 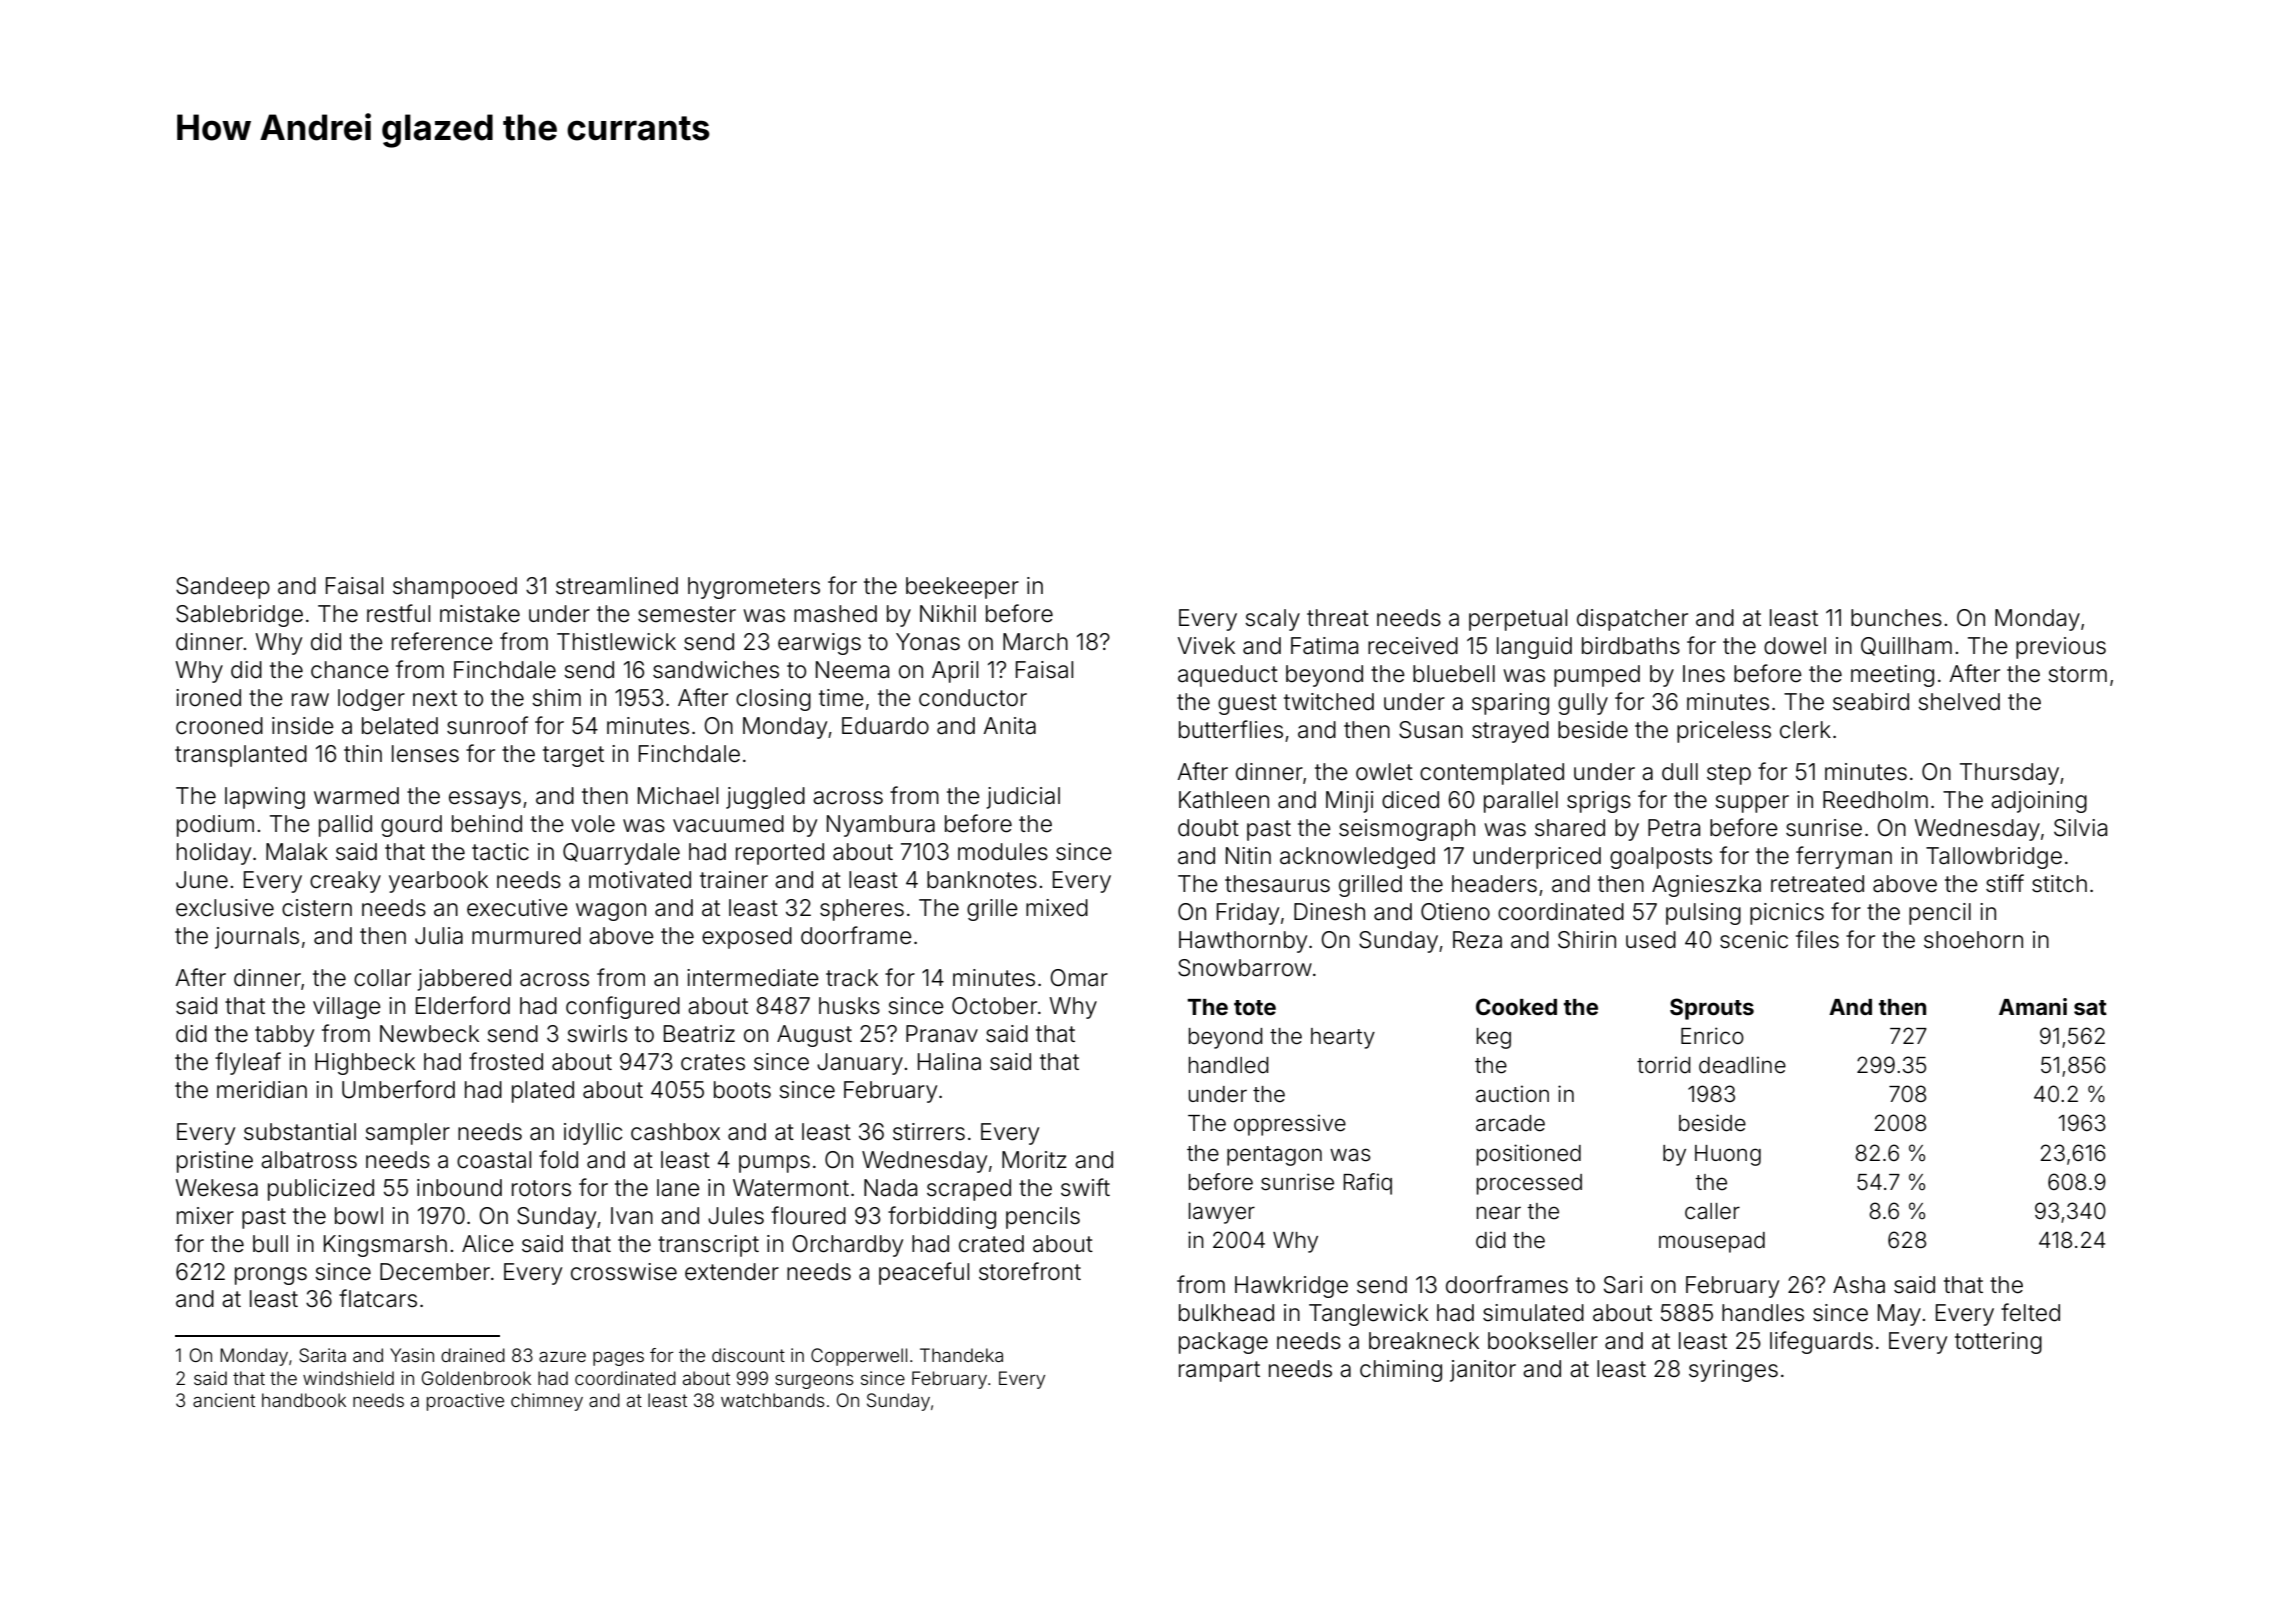 I want to click on scenic, so click(x=1754, y=940).
